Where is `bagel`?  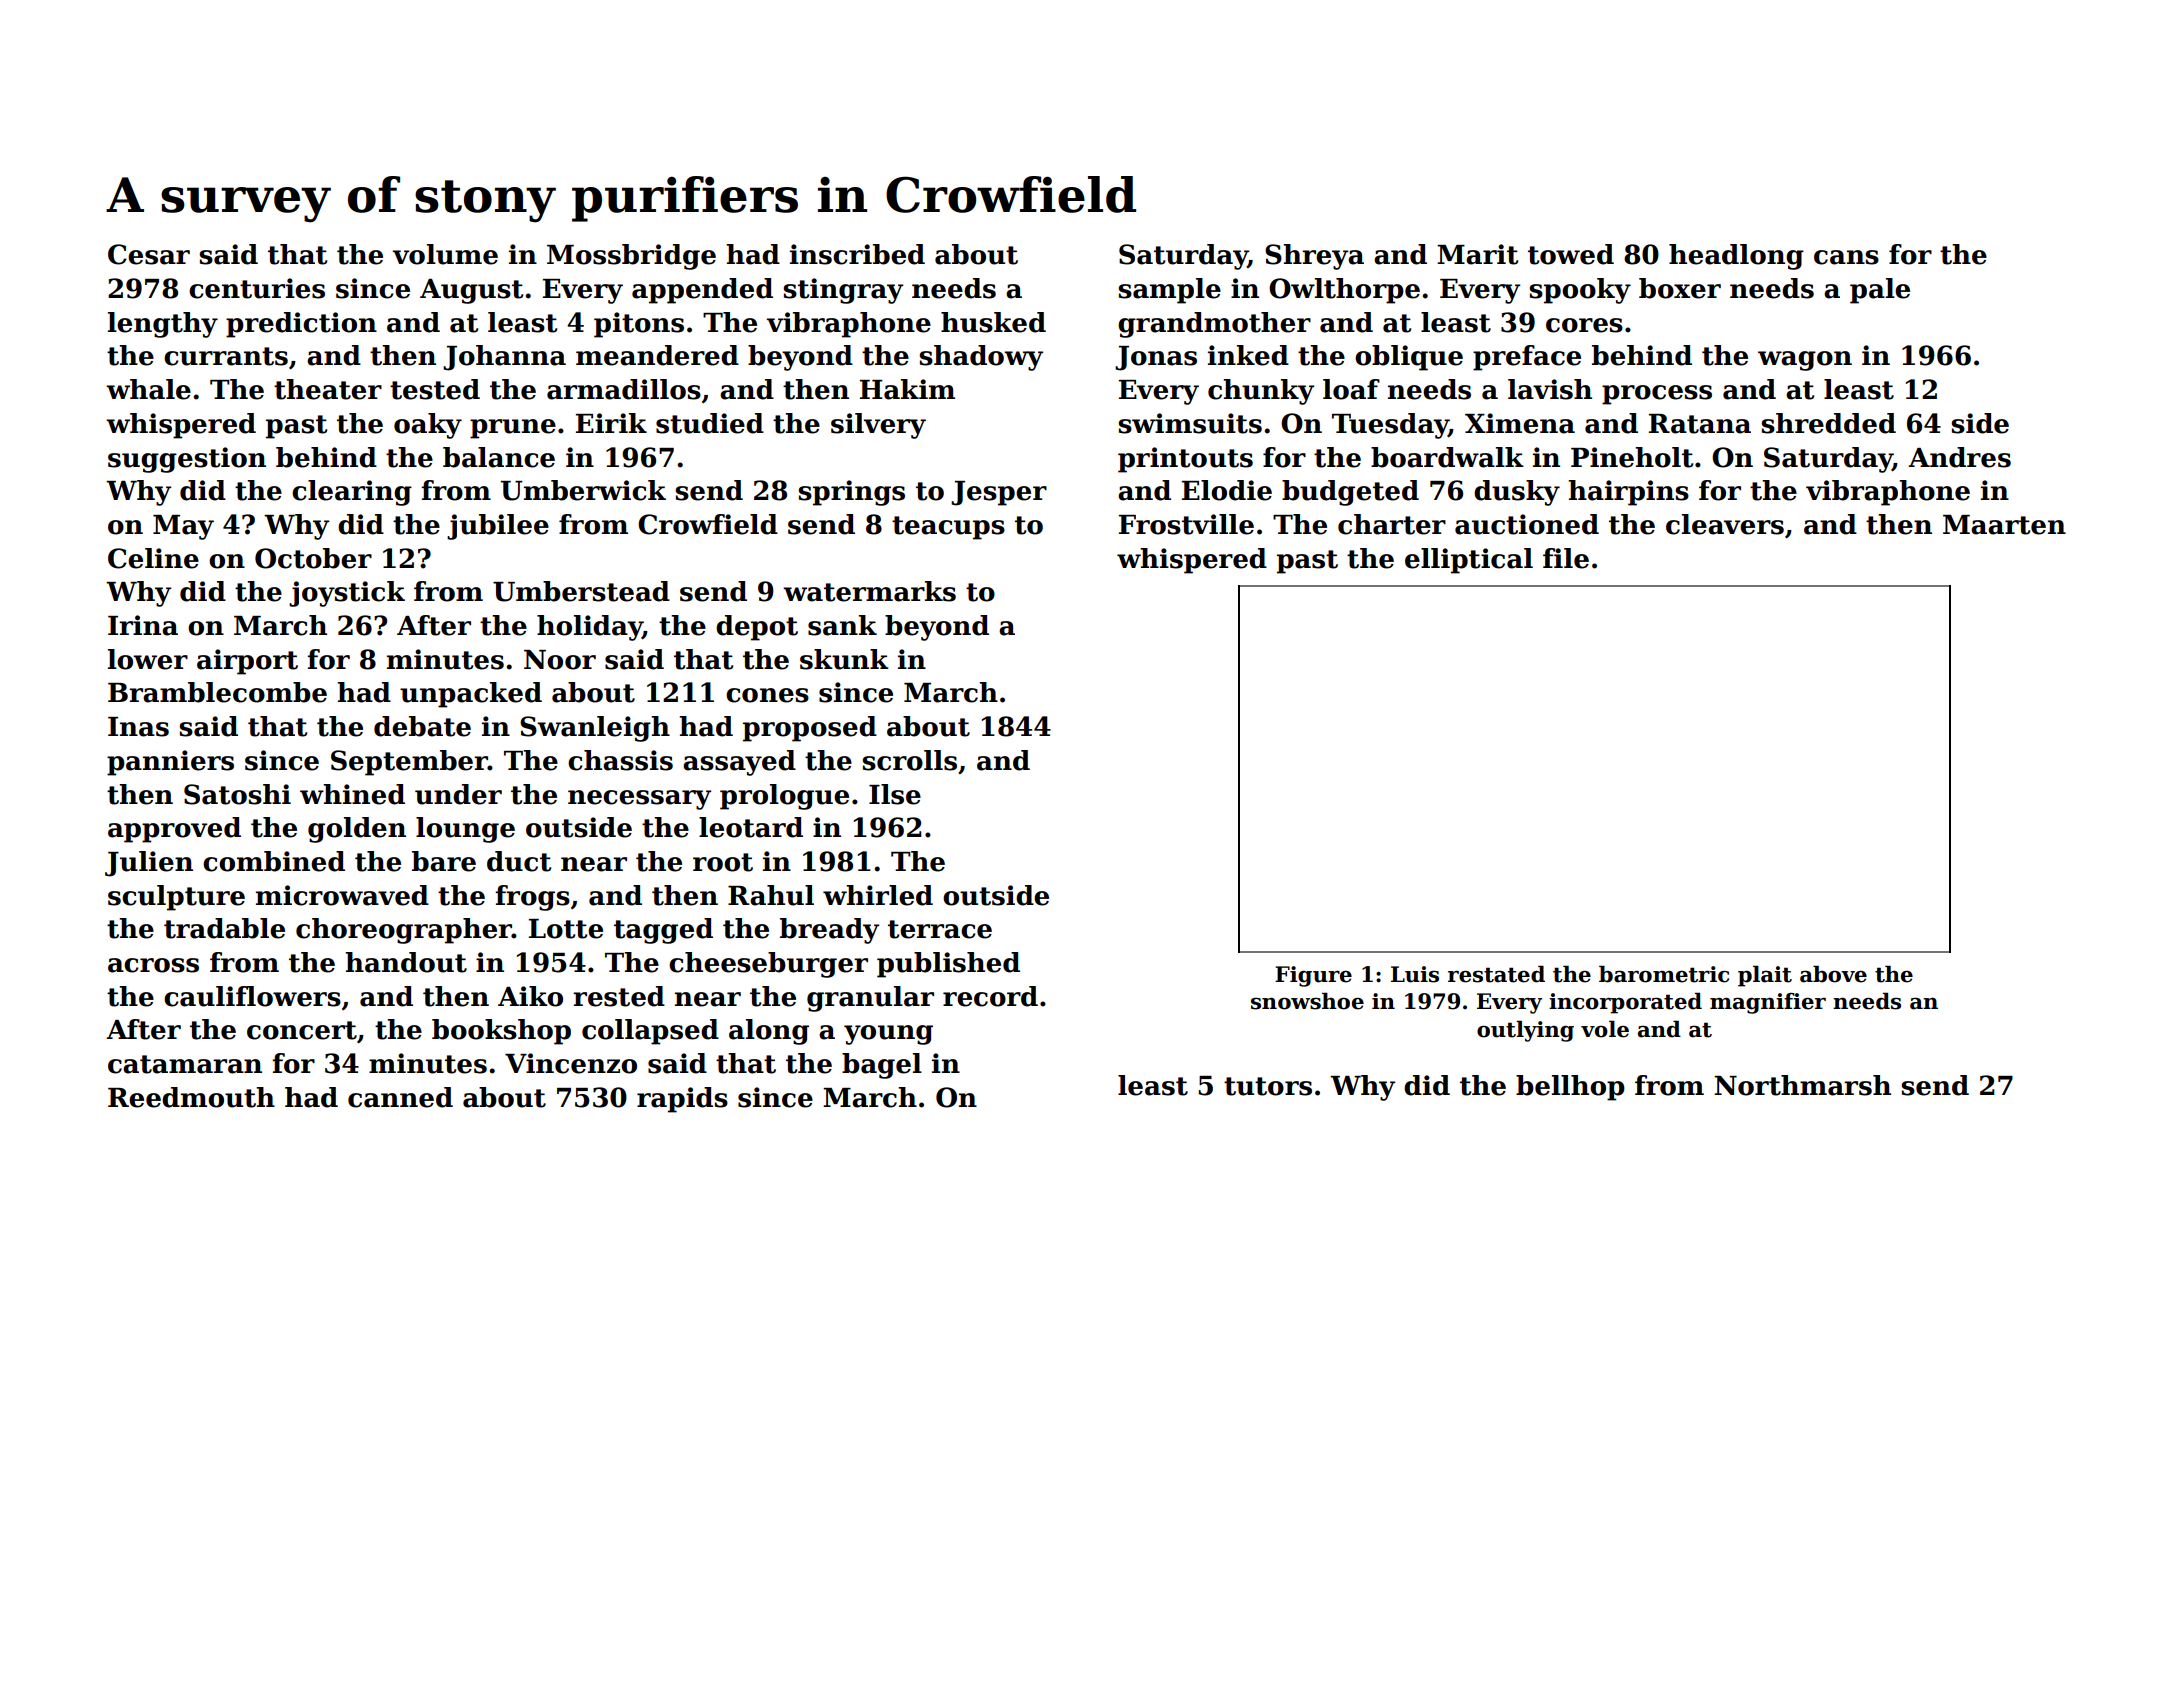
bagel is located at coordinates (882, 1066).
